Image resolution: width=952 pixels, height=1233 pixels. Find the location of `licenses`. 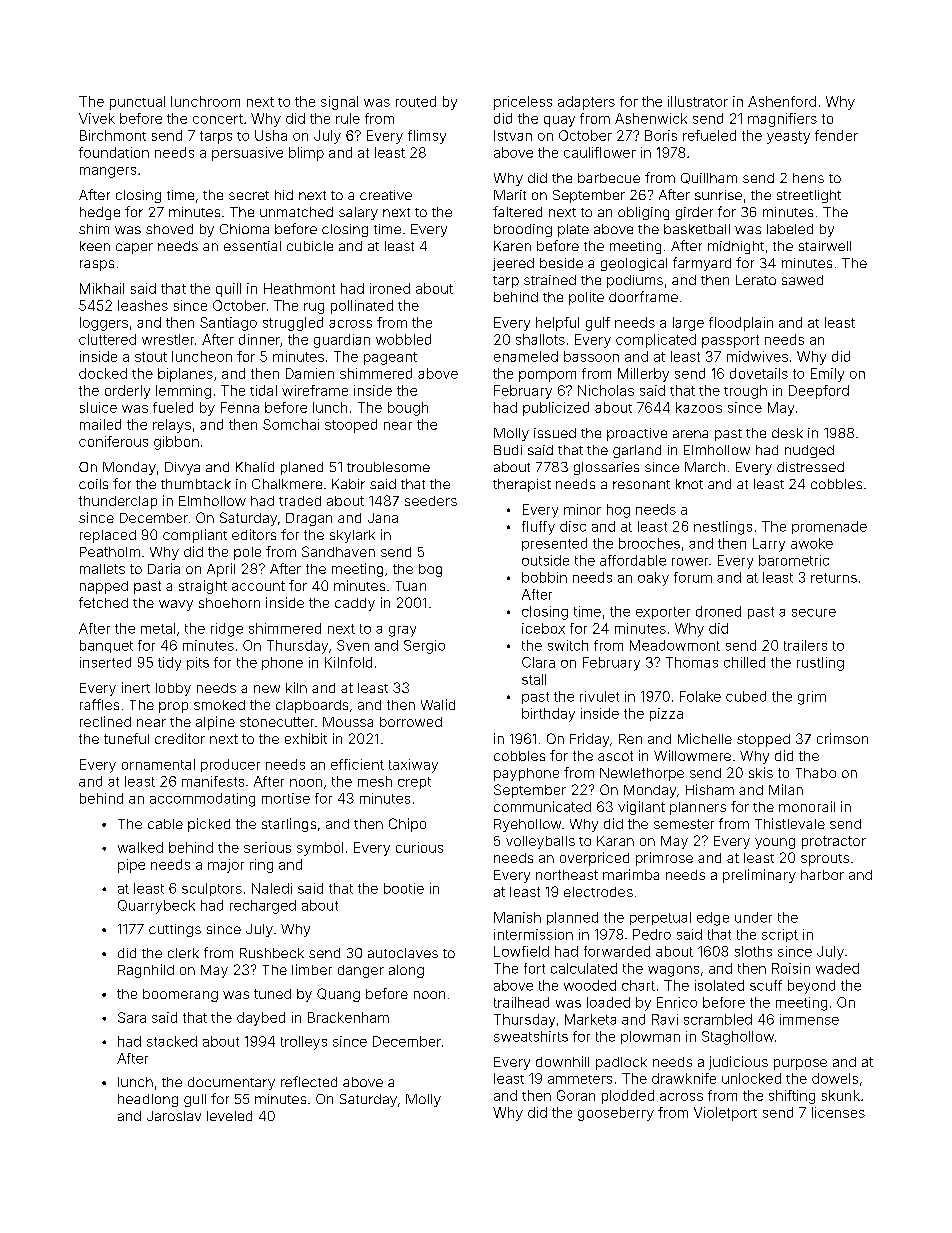

licenses is located at coordinates (838, 1112).
